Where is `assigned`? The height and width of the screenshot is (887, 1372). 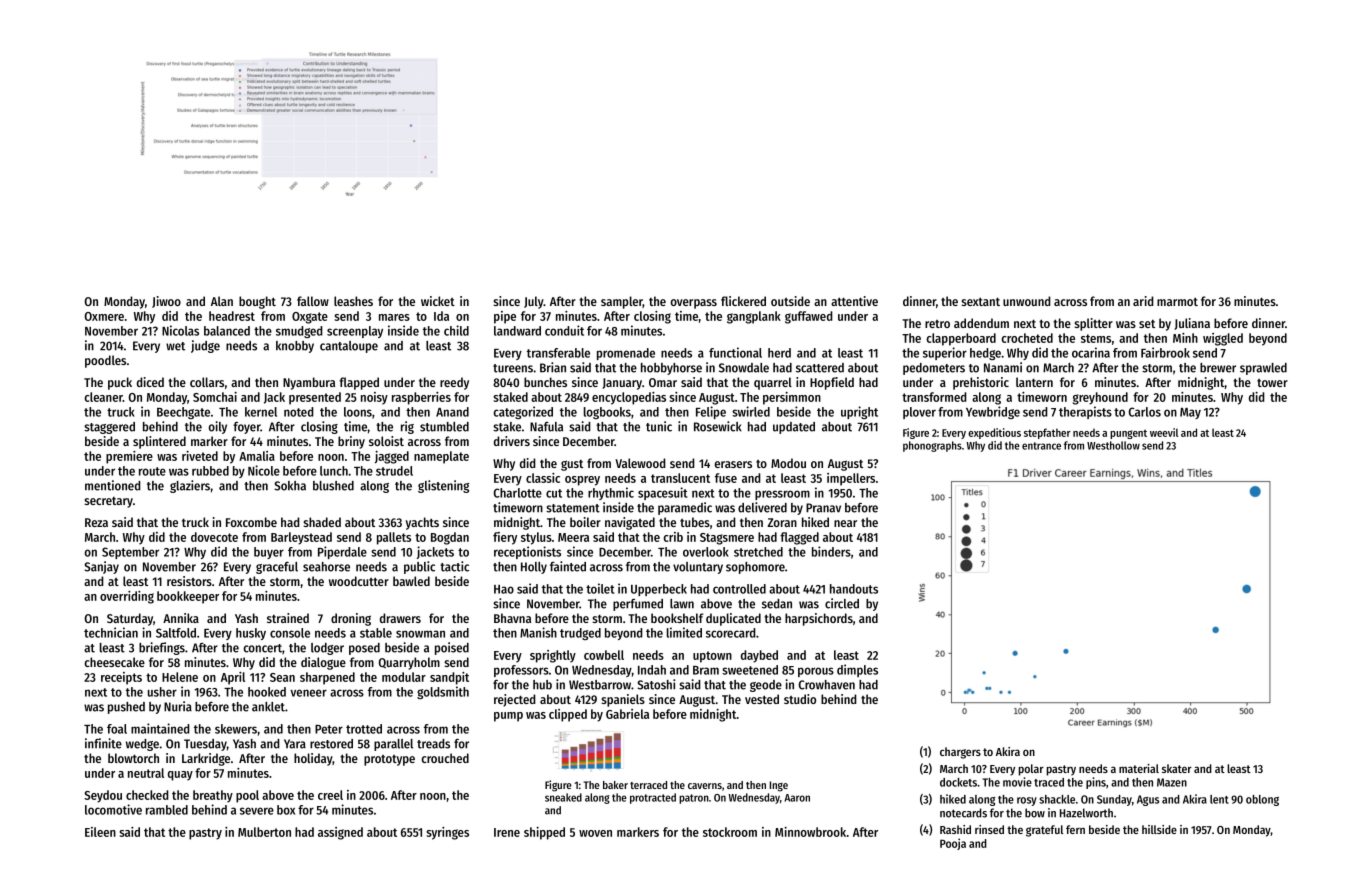 assigned is located at coordinates (340, 833).
